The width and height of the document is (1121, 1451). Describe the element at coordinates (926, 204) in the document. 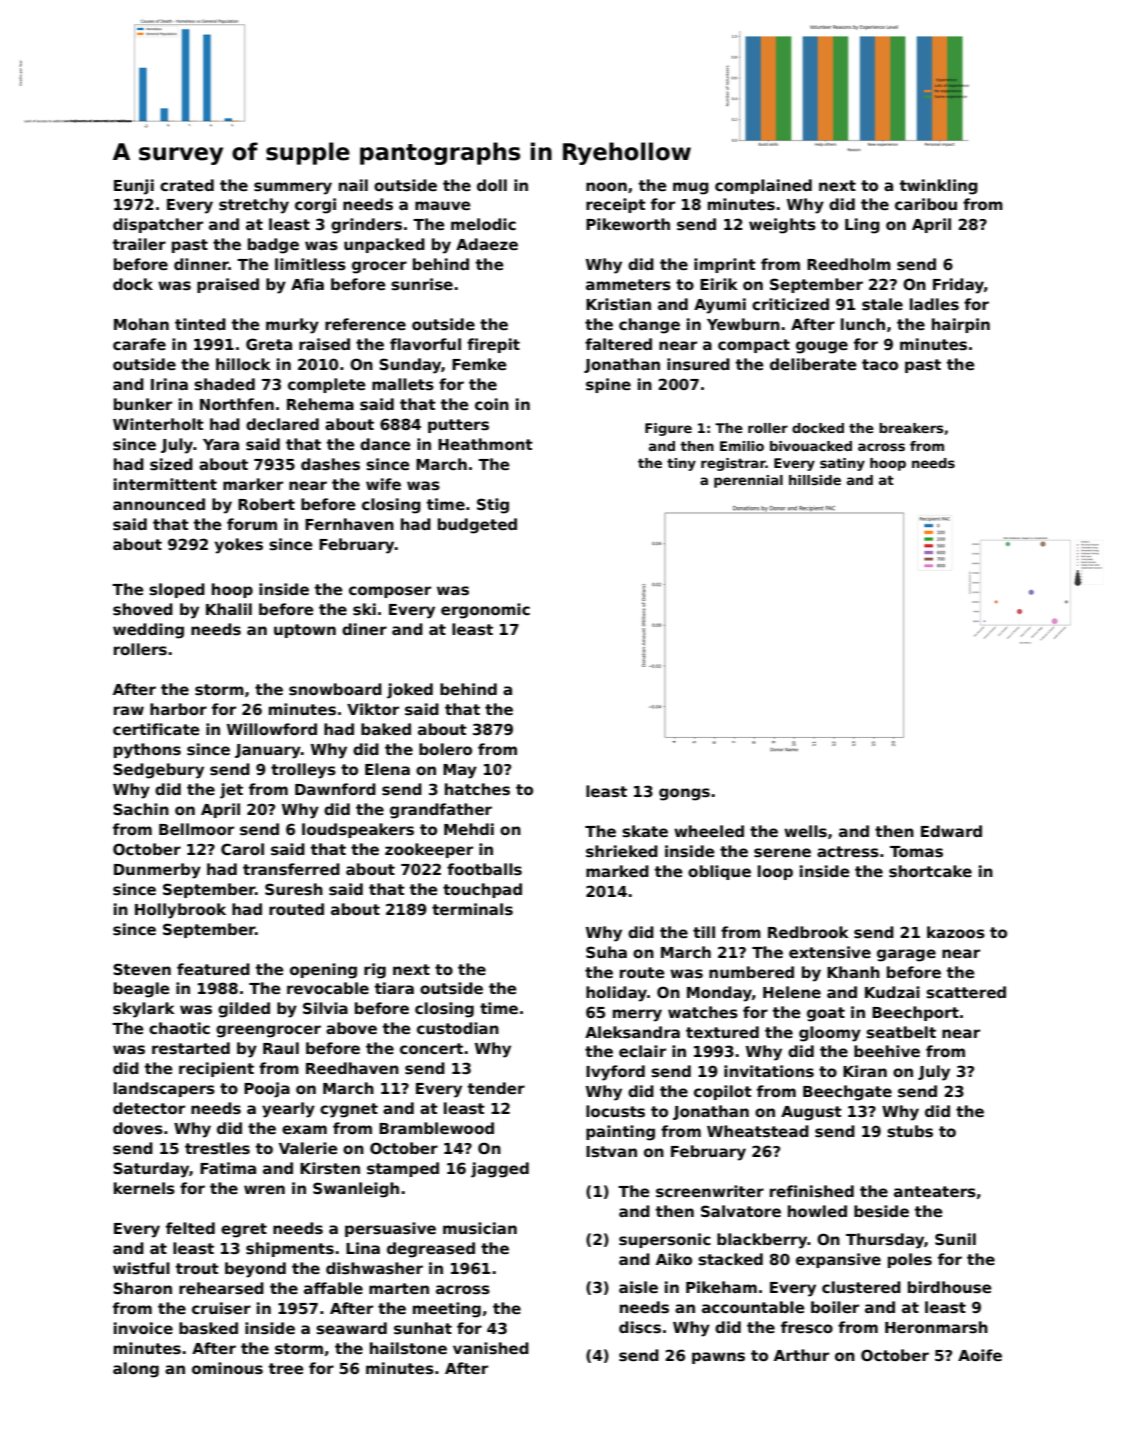

I see `caribou` at that location.
